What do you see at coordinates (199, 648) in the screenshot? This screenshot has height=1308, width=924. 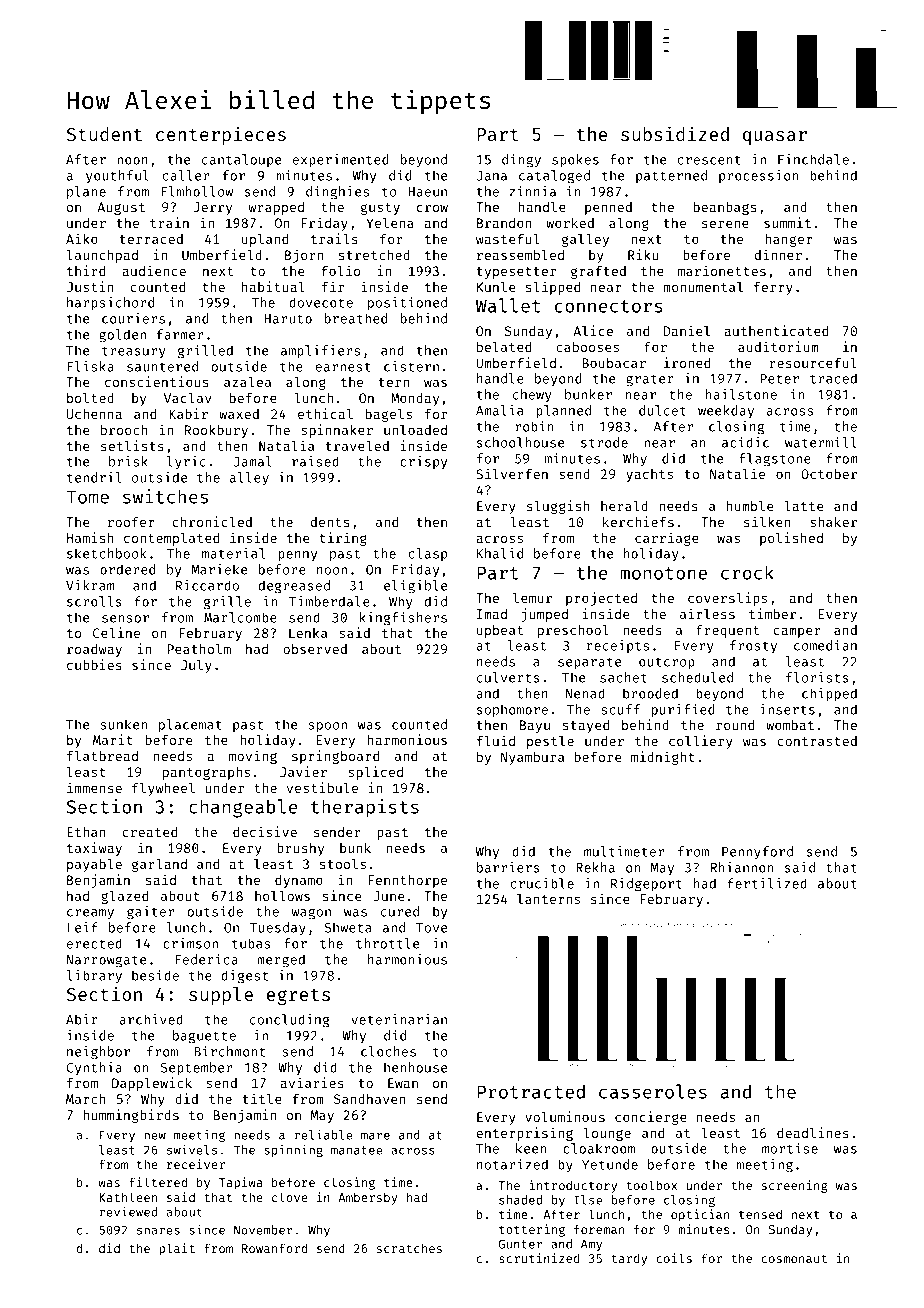 I see `Peatholm` at bounding box center [199, 648].
